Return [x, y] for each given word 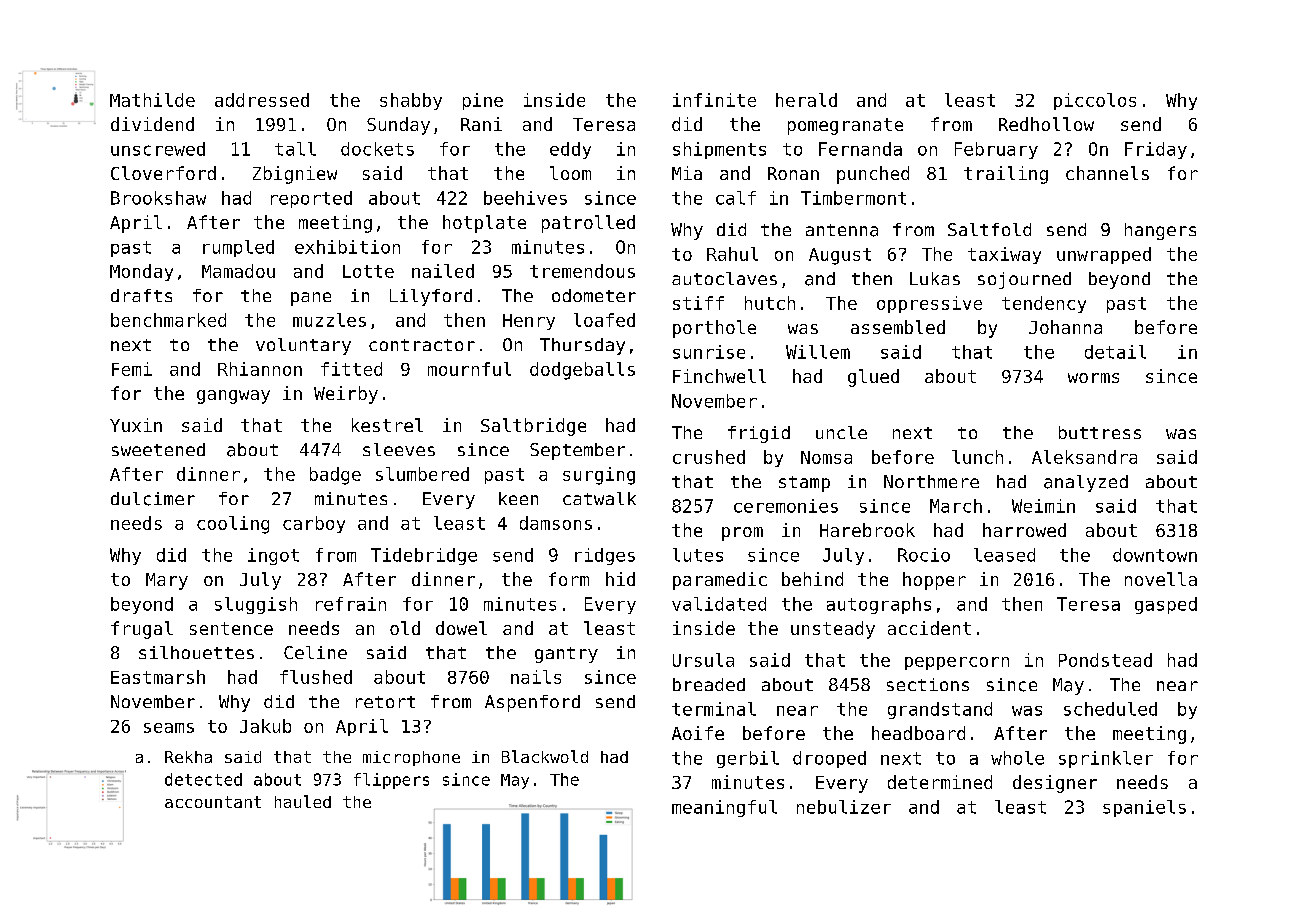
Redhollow [1046, 124]
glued [873, 378]
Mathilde [152, 100]
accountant [213, 802]
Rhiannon [260, 369]
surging [599, 476]
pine [483, 101]
